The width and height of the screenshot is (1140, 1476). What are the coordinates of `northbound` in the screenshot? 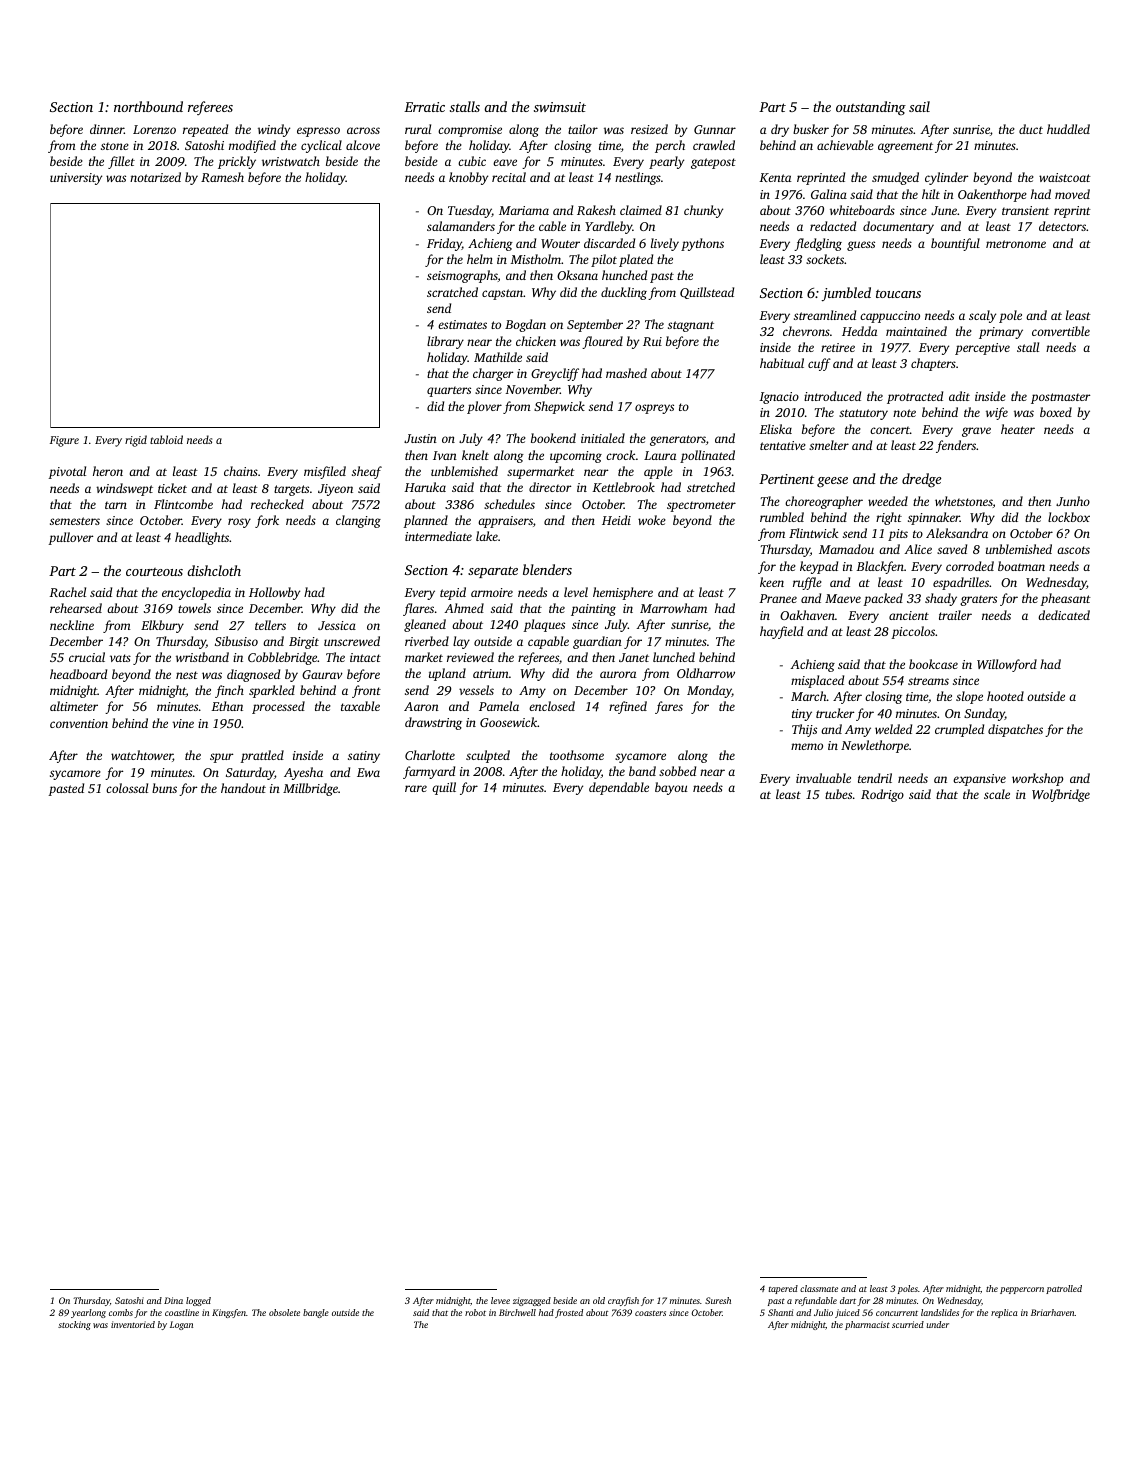 It's located at (148, 106).
